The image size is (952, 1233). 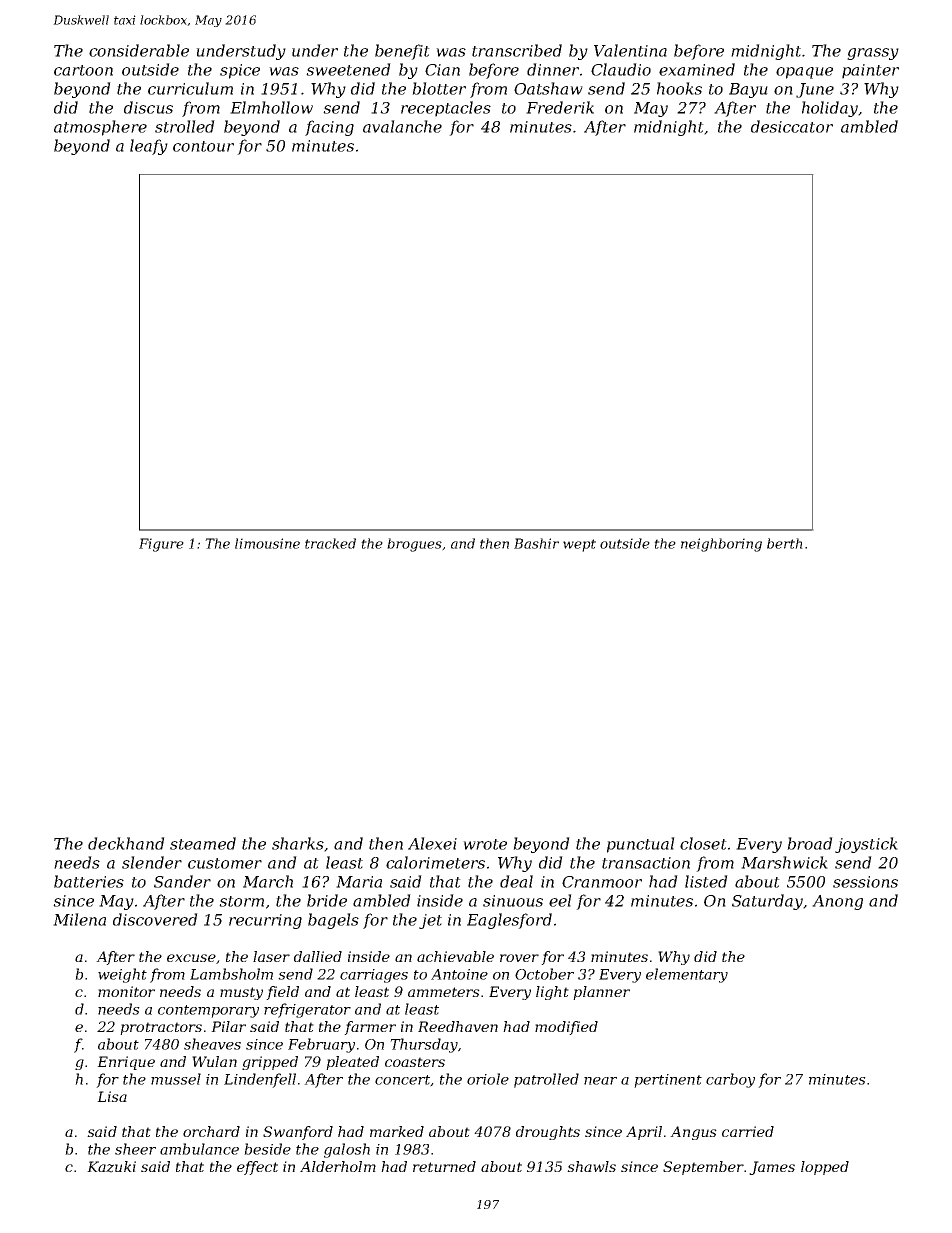 What do you see at coordinates (149, 147) in the screenshot?
I see `leafy` at bounding box center [149, 147].
